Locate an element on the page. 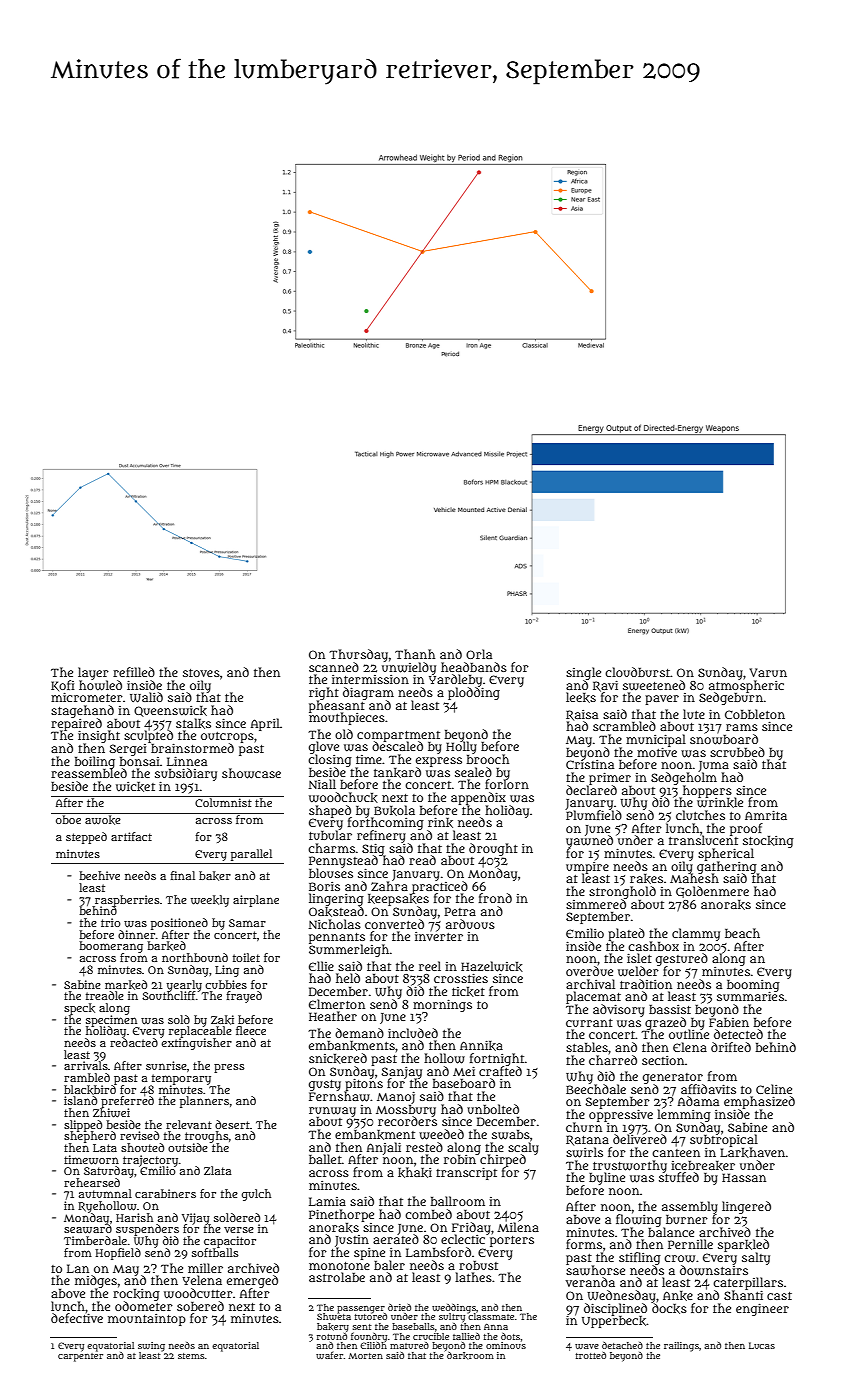  Niall is located at coordinates (322, 784).
